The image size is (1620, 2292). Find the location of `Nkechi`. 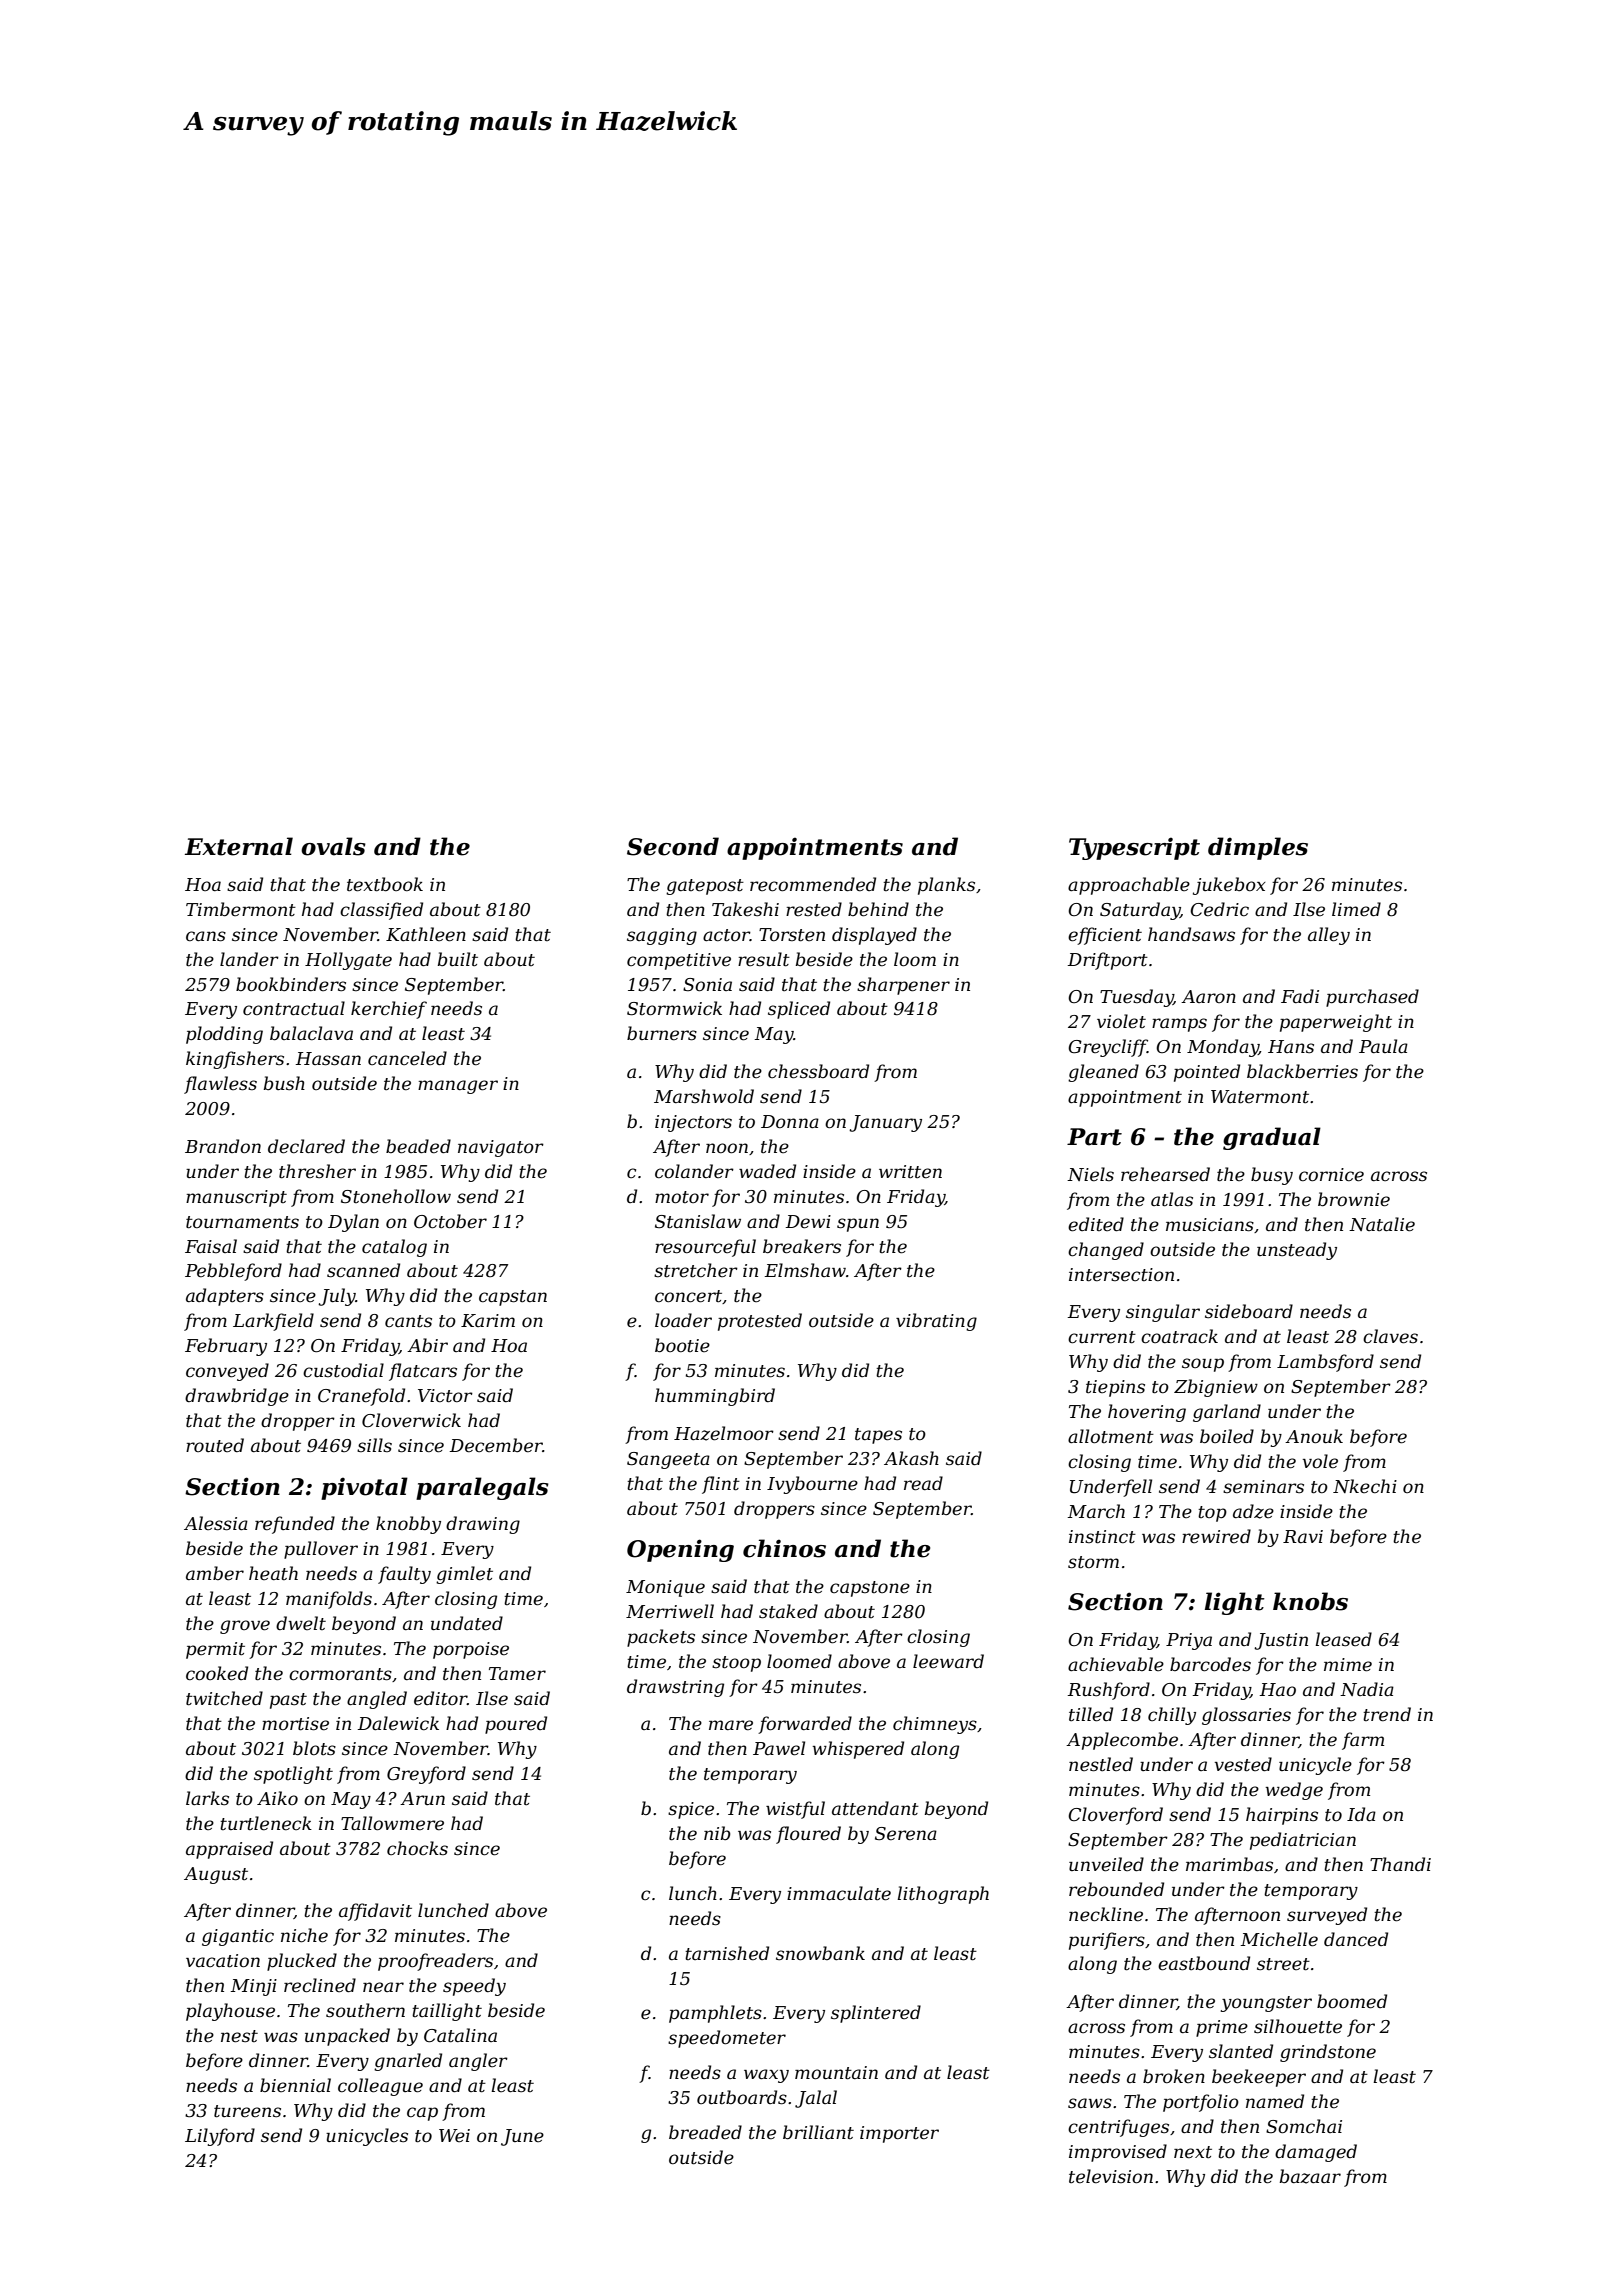

Nkechi is located at coordinates (1365, 1486).
